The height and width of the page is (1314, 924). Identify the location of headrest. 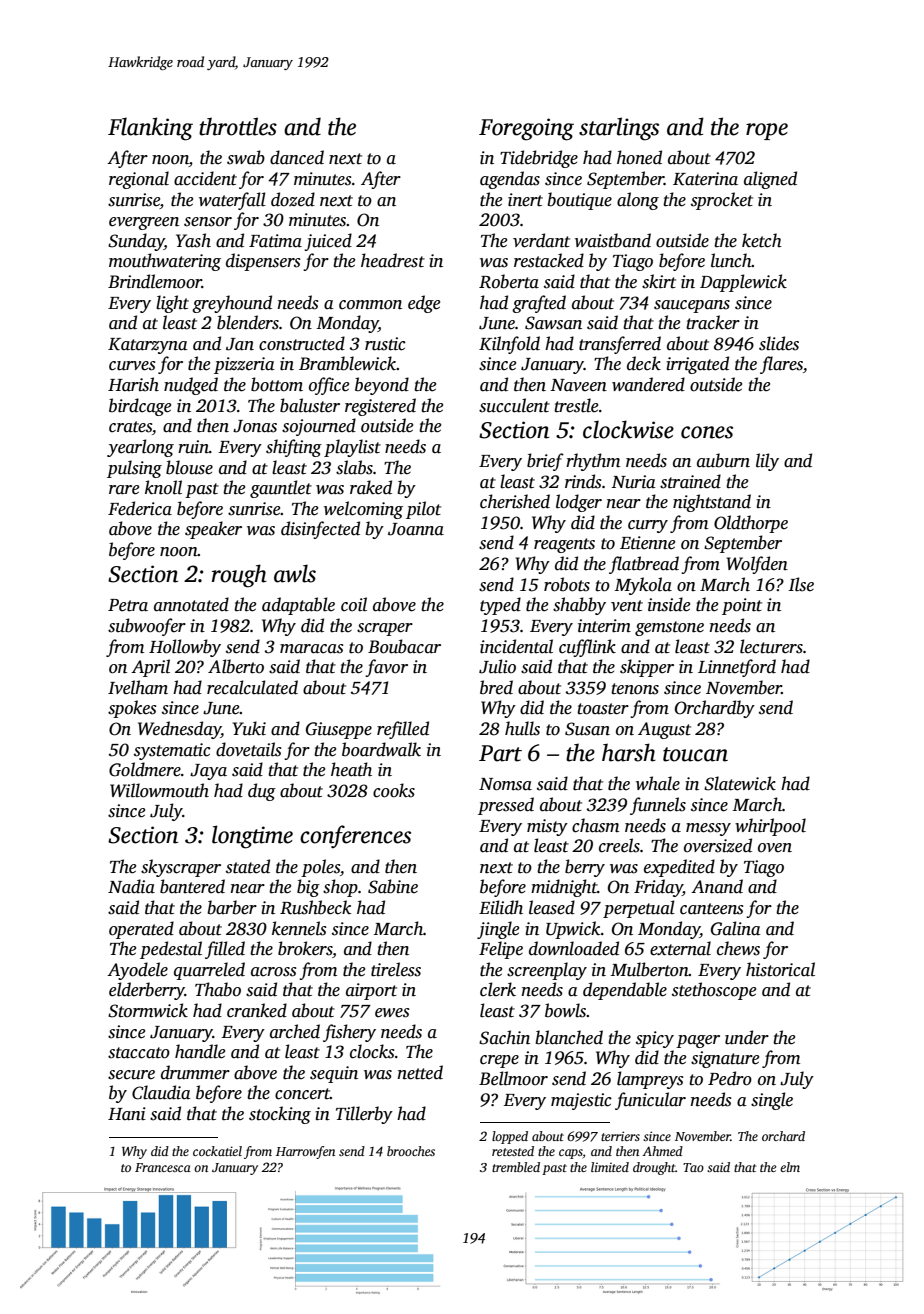
(393, 260).
